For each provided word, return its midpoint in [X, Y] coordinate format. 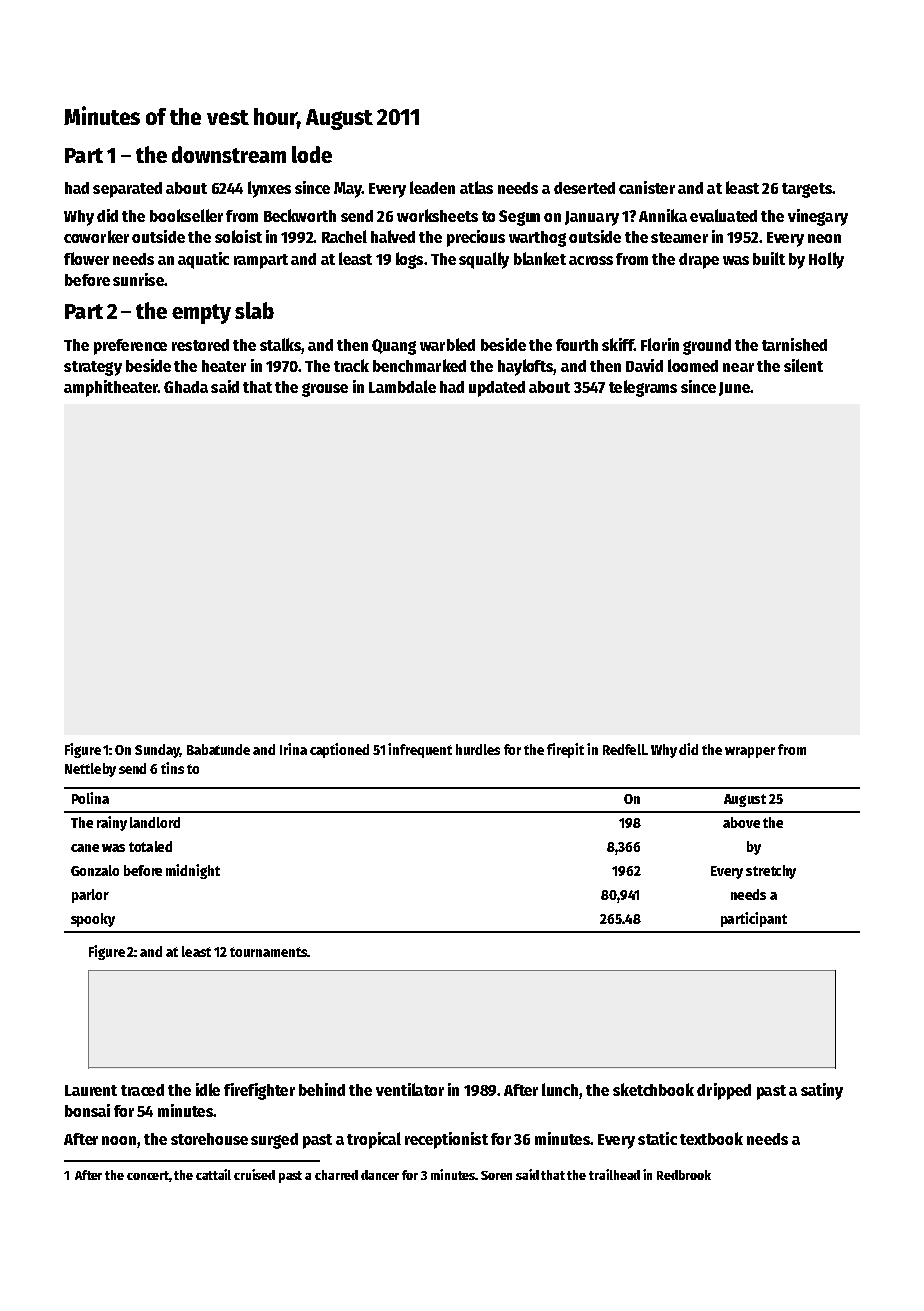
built [769, 258]
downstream [229, 154]
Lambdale [402, 386]
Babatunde [218, 749]
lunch [561, 1089]
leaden [432, 187]
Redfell [624, 749]
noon [119, 1140]
